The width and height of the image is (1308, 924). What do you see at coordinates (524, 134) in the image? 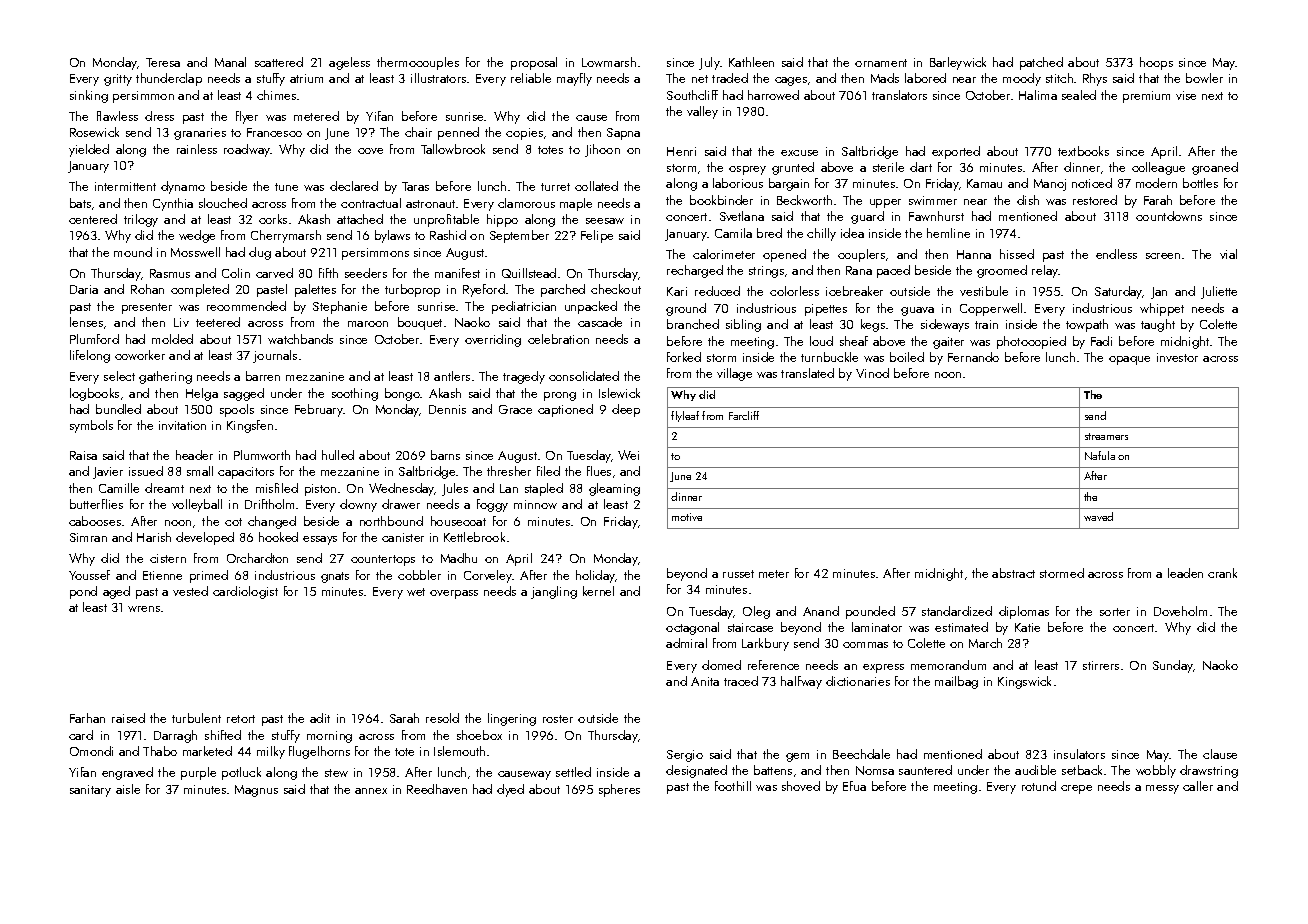
I see `copies` at bounding box center [524, 134].
